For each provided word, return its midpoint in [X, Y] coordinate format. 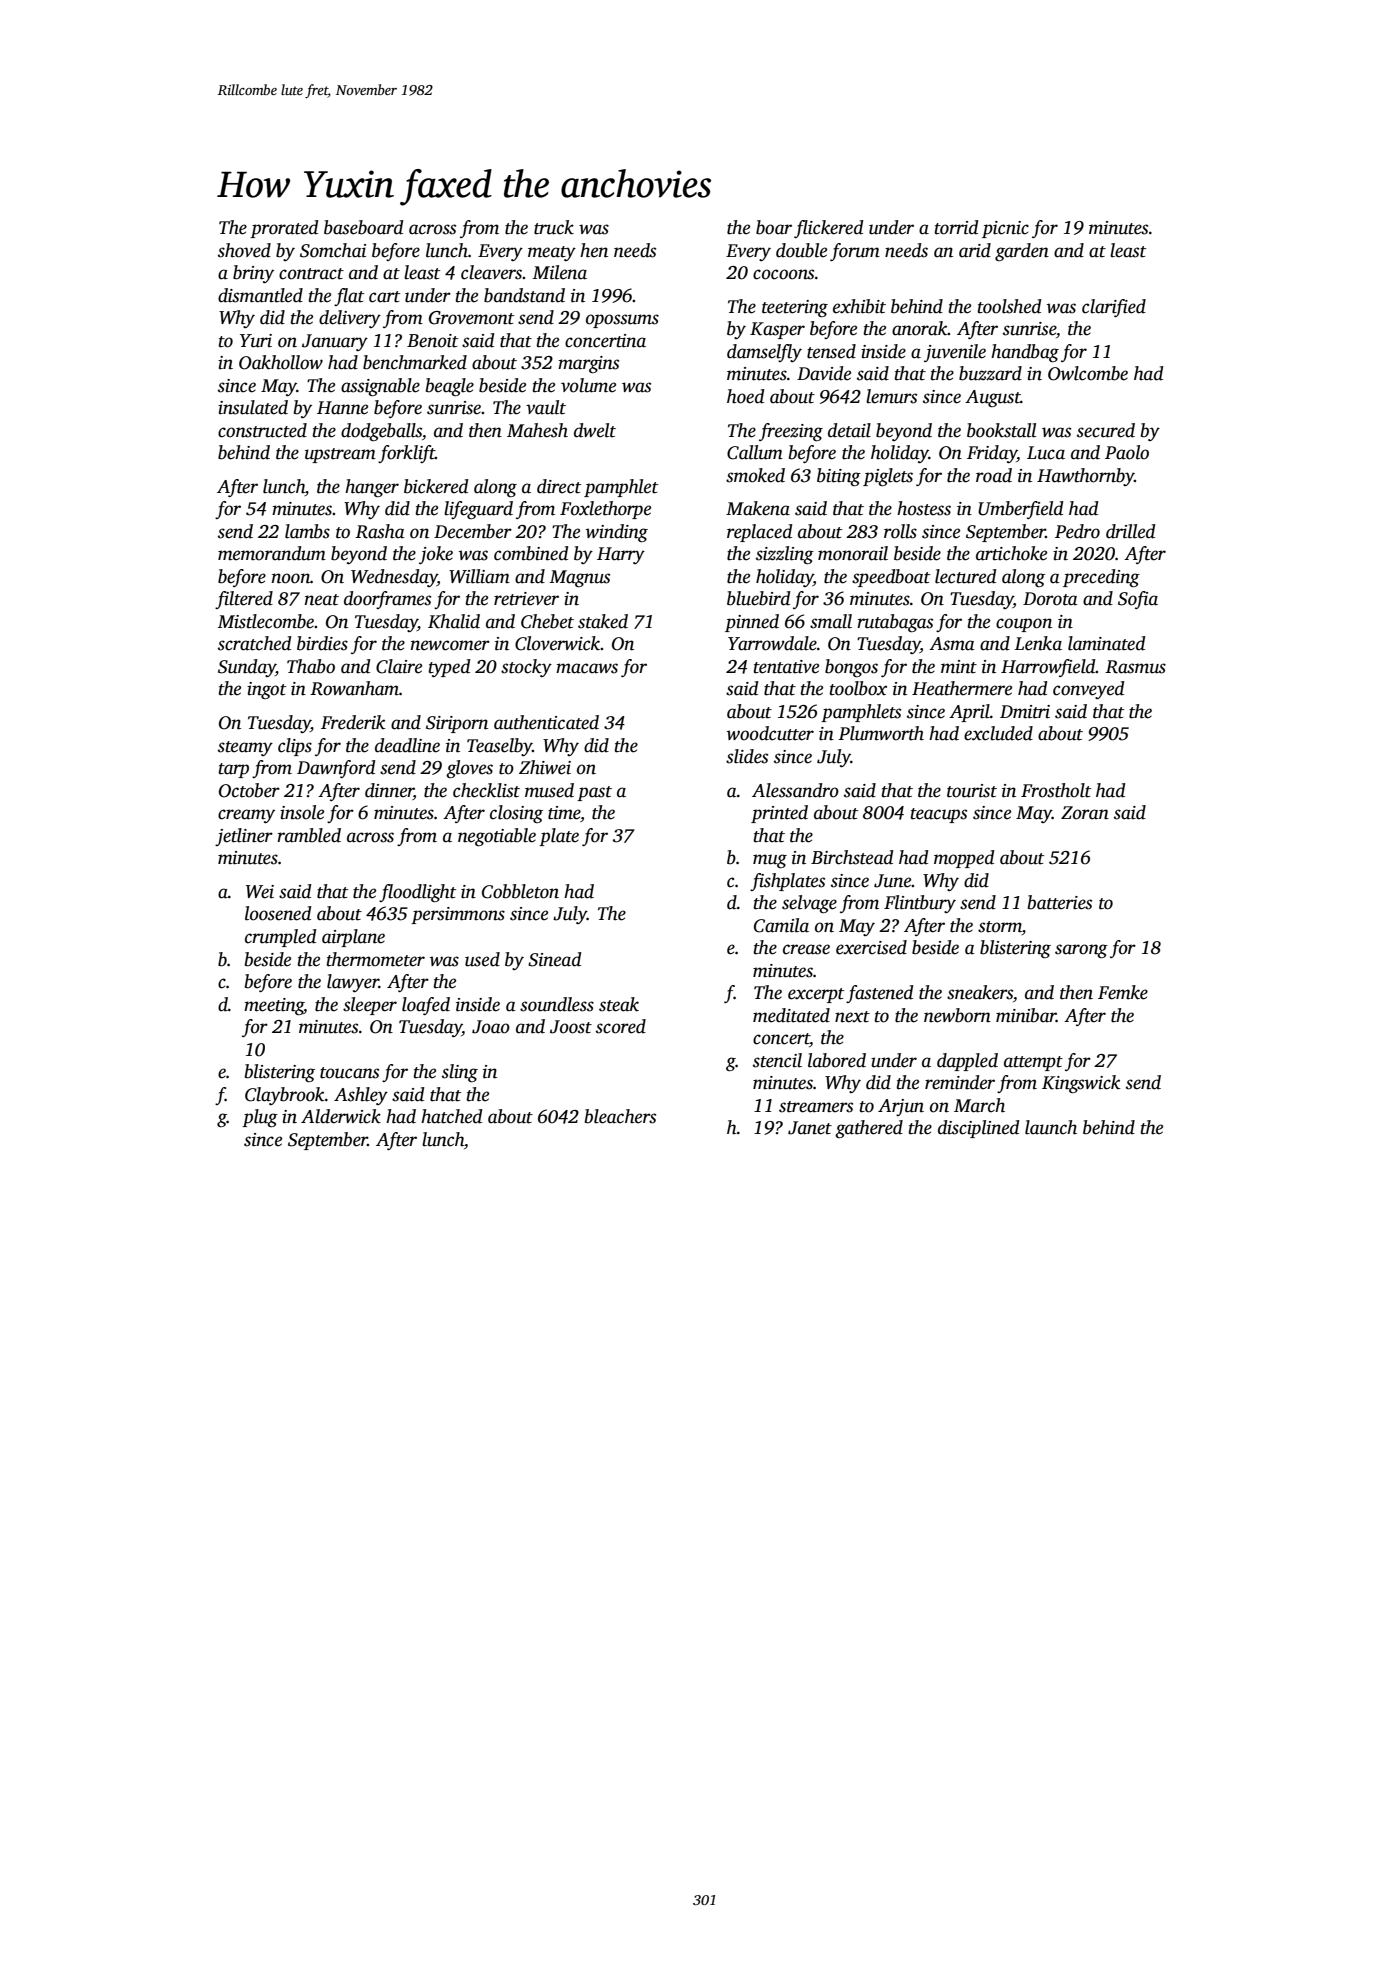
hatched [451, 1116]
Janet [810, 1128]
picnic [1005, 229]
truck [554, 227]
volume [588, 385]
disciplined [978, 1129]
